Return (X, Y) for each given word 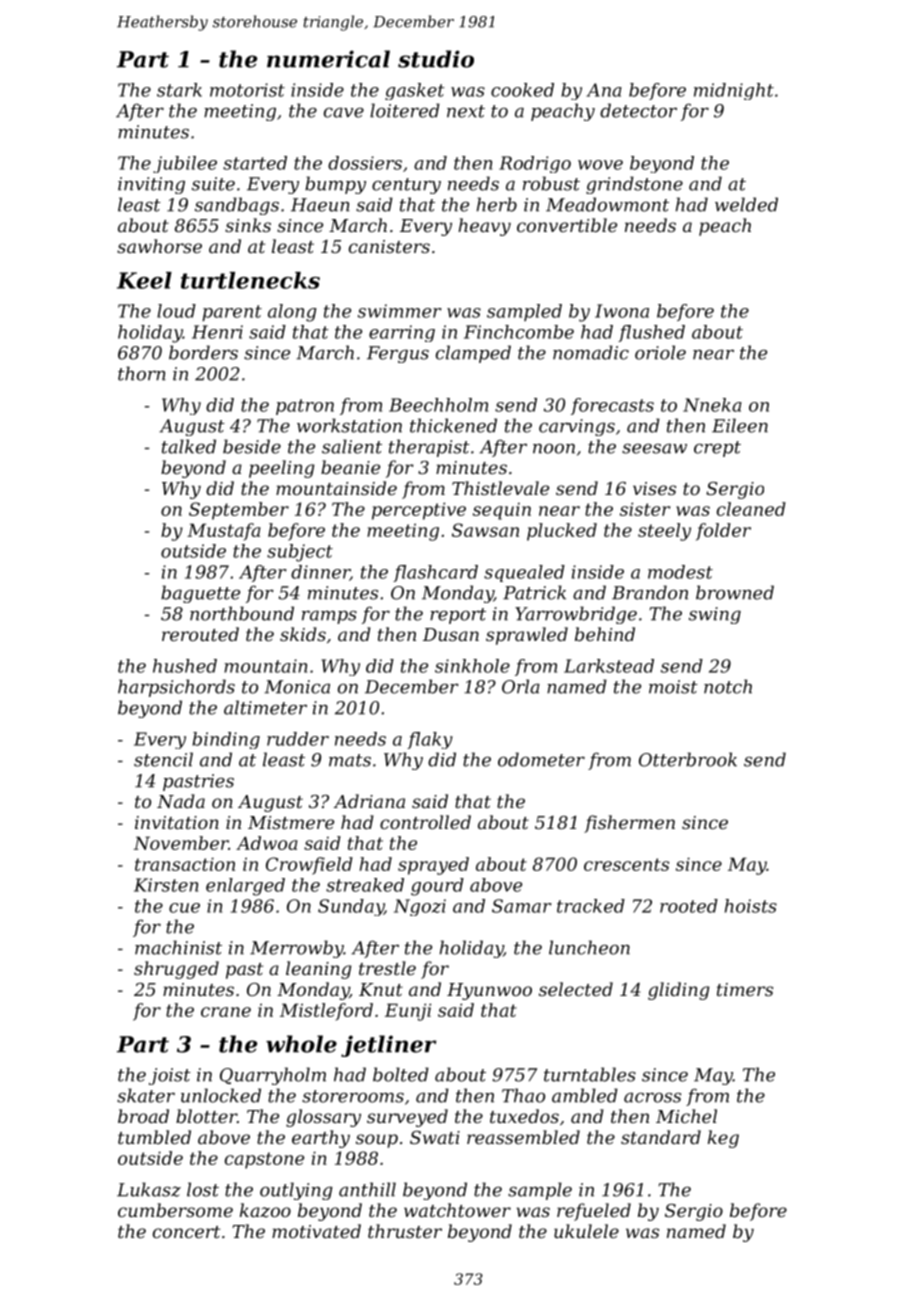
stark (179, 90)
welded (746, 204)
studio (436, 59)
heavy (484, 227)
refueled (594, 1212)
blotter (206, 1116)
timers (745, 989)
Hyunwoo (489, 991)
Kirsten (166, 885)
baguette (200, 594)
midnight (734, 91)
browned (735, 592)
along (292, 313)
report (458, 616)
